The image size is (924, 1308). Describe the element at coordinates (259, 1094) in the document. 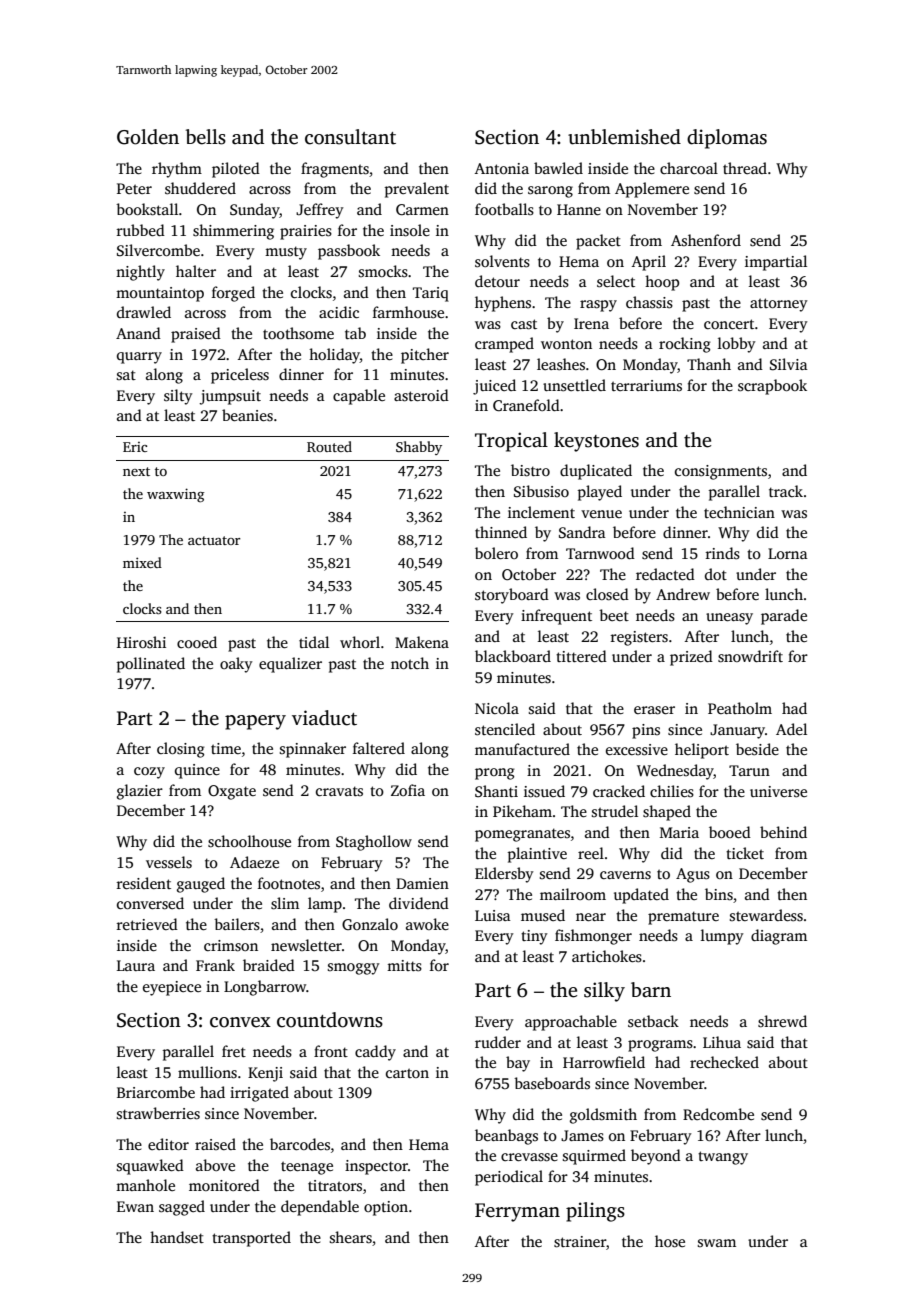

I see `irrigated` at that location.
